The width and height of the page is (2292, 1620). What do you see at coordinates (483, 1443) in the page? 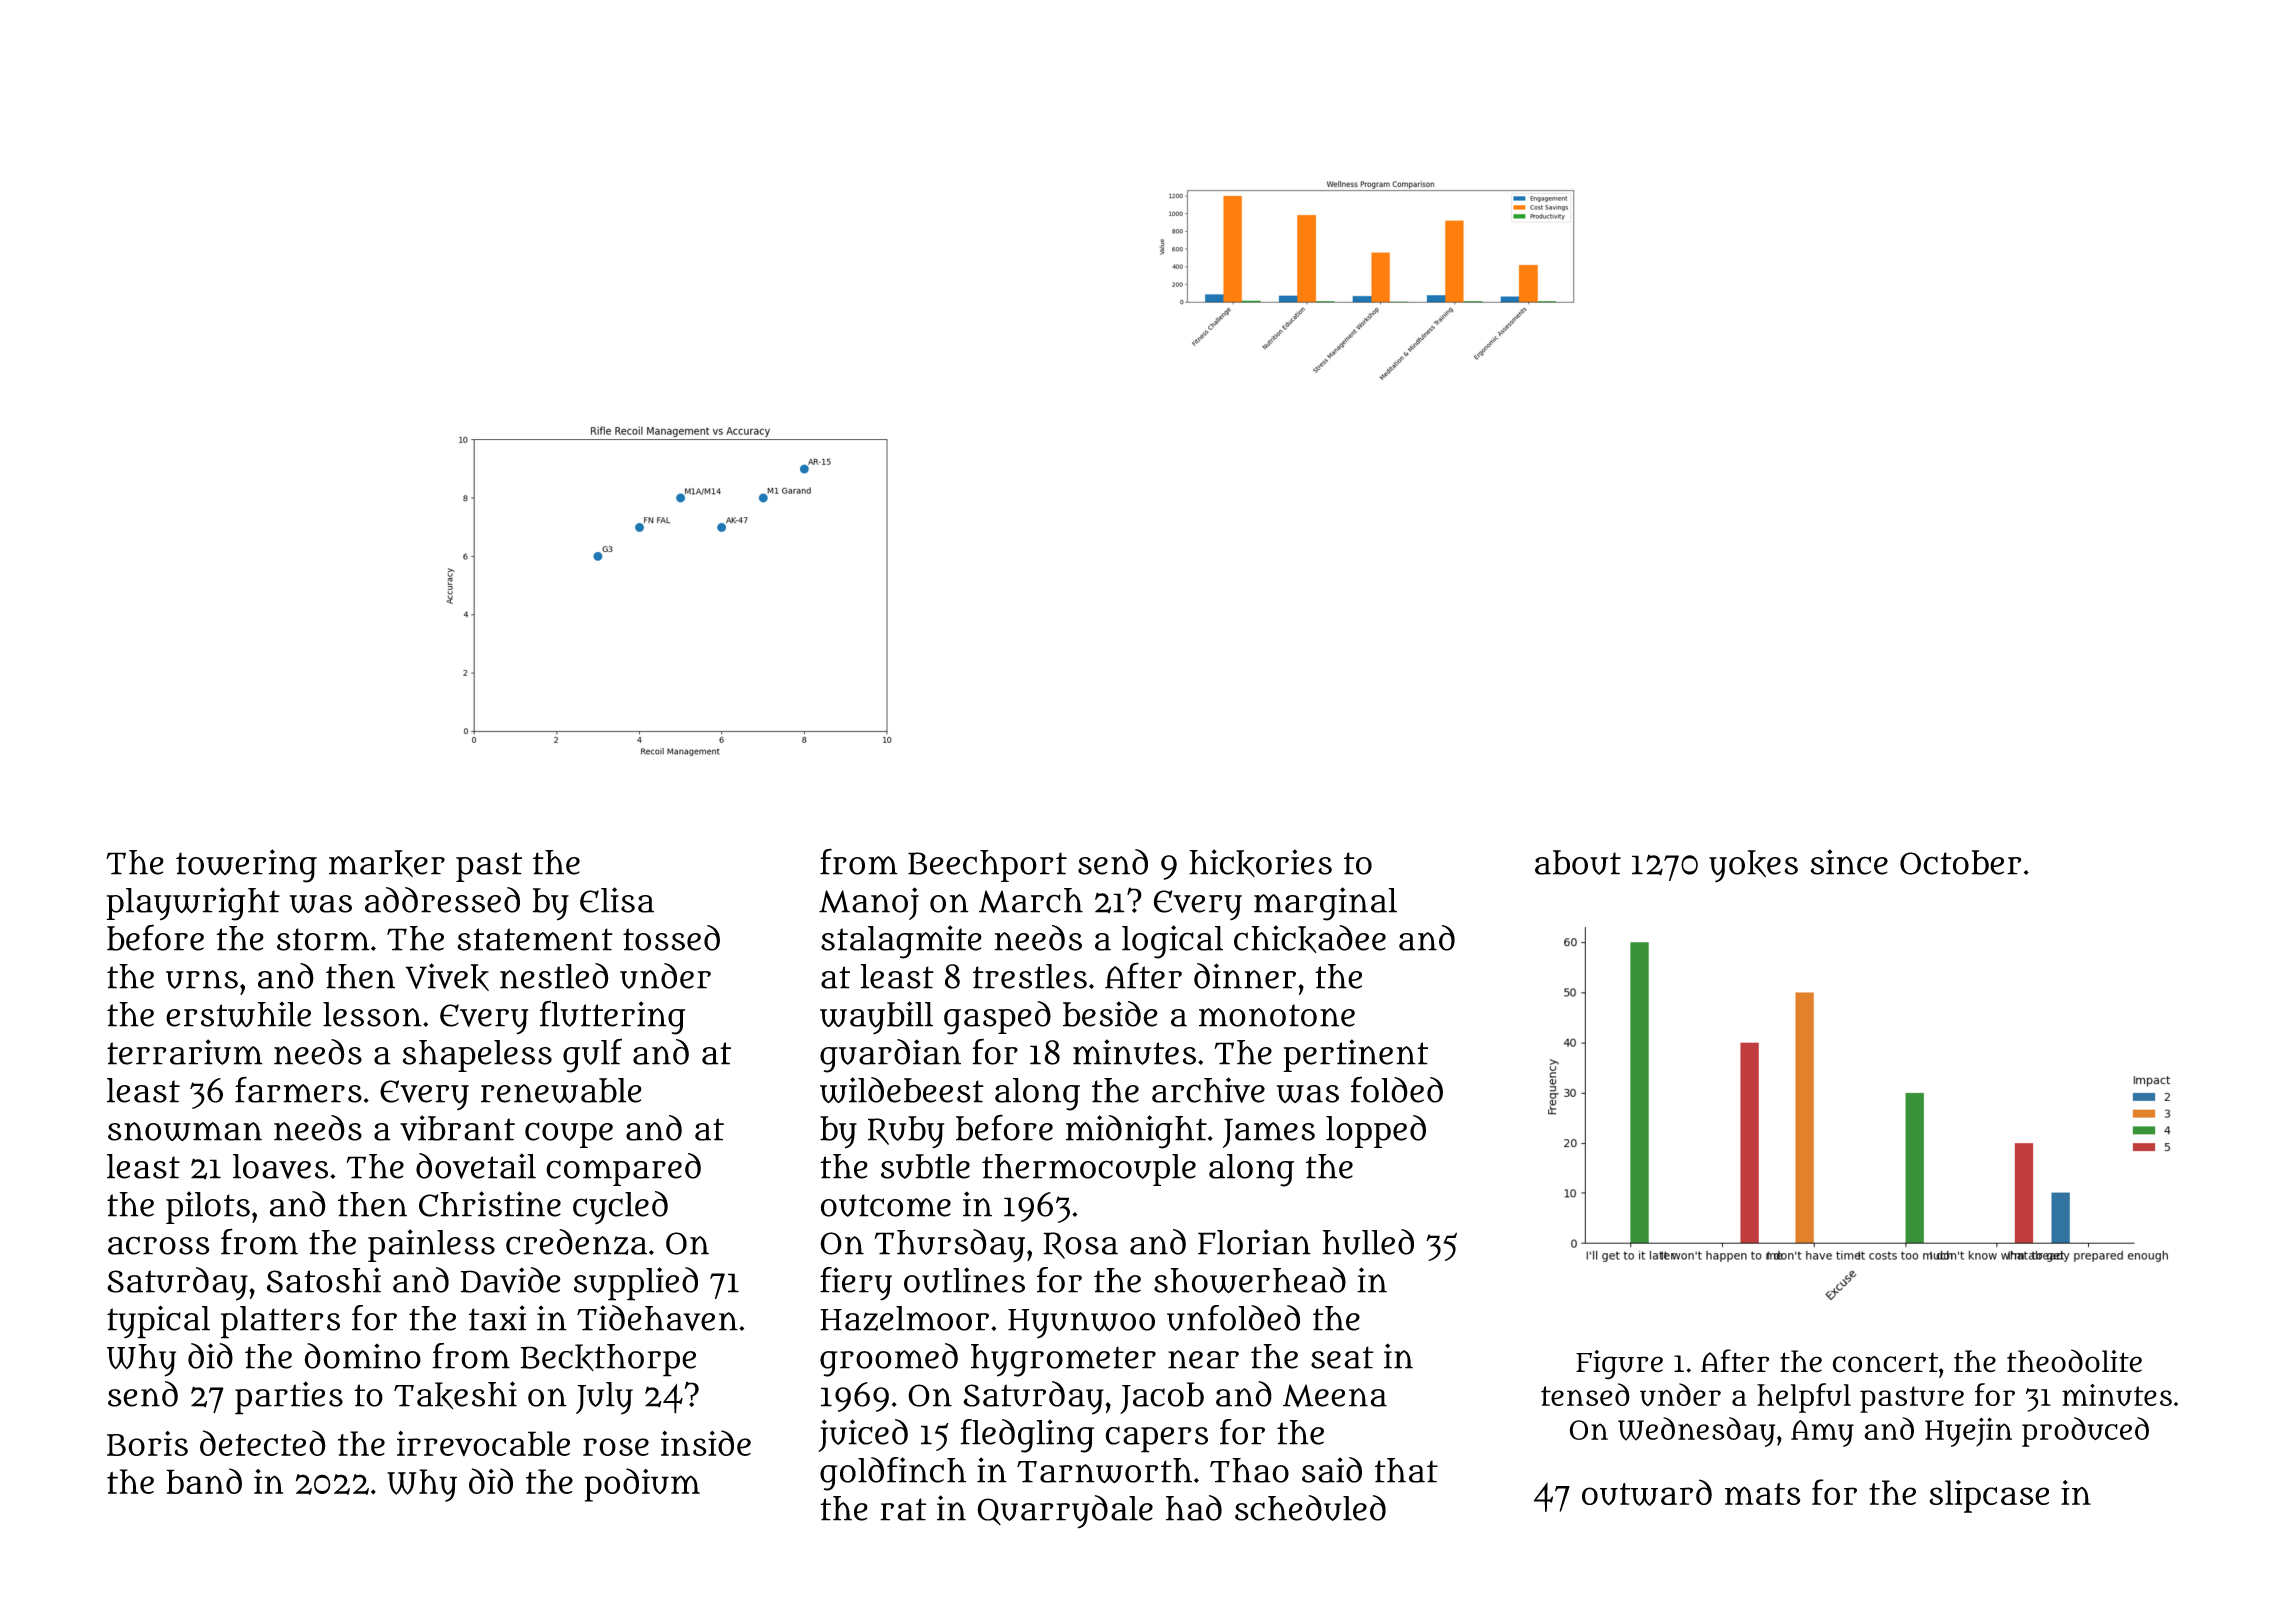
I see `irrevocable` at bounding box center [483, 1443].
